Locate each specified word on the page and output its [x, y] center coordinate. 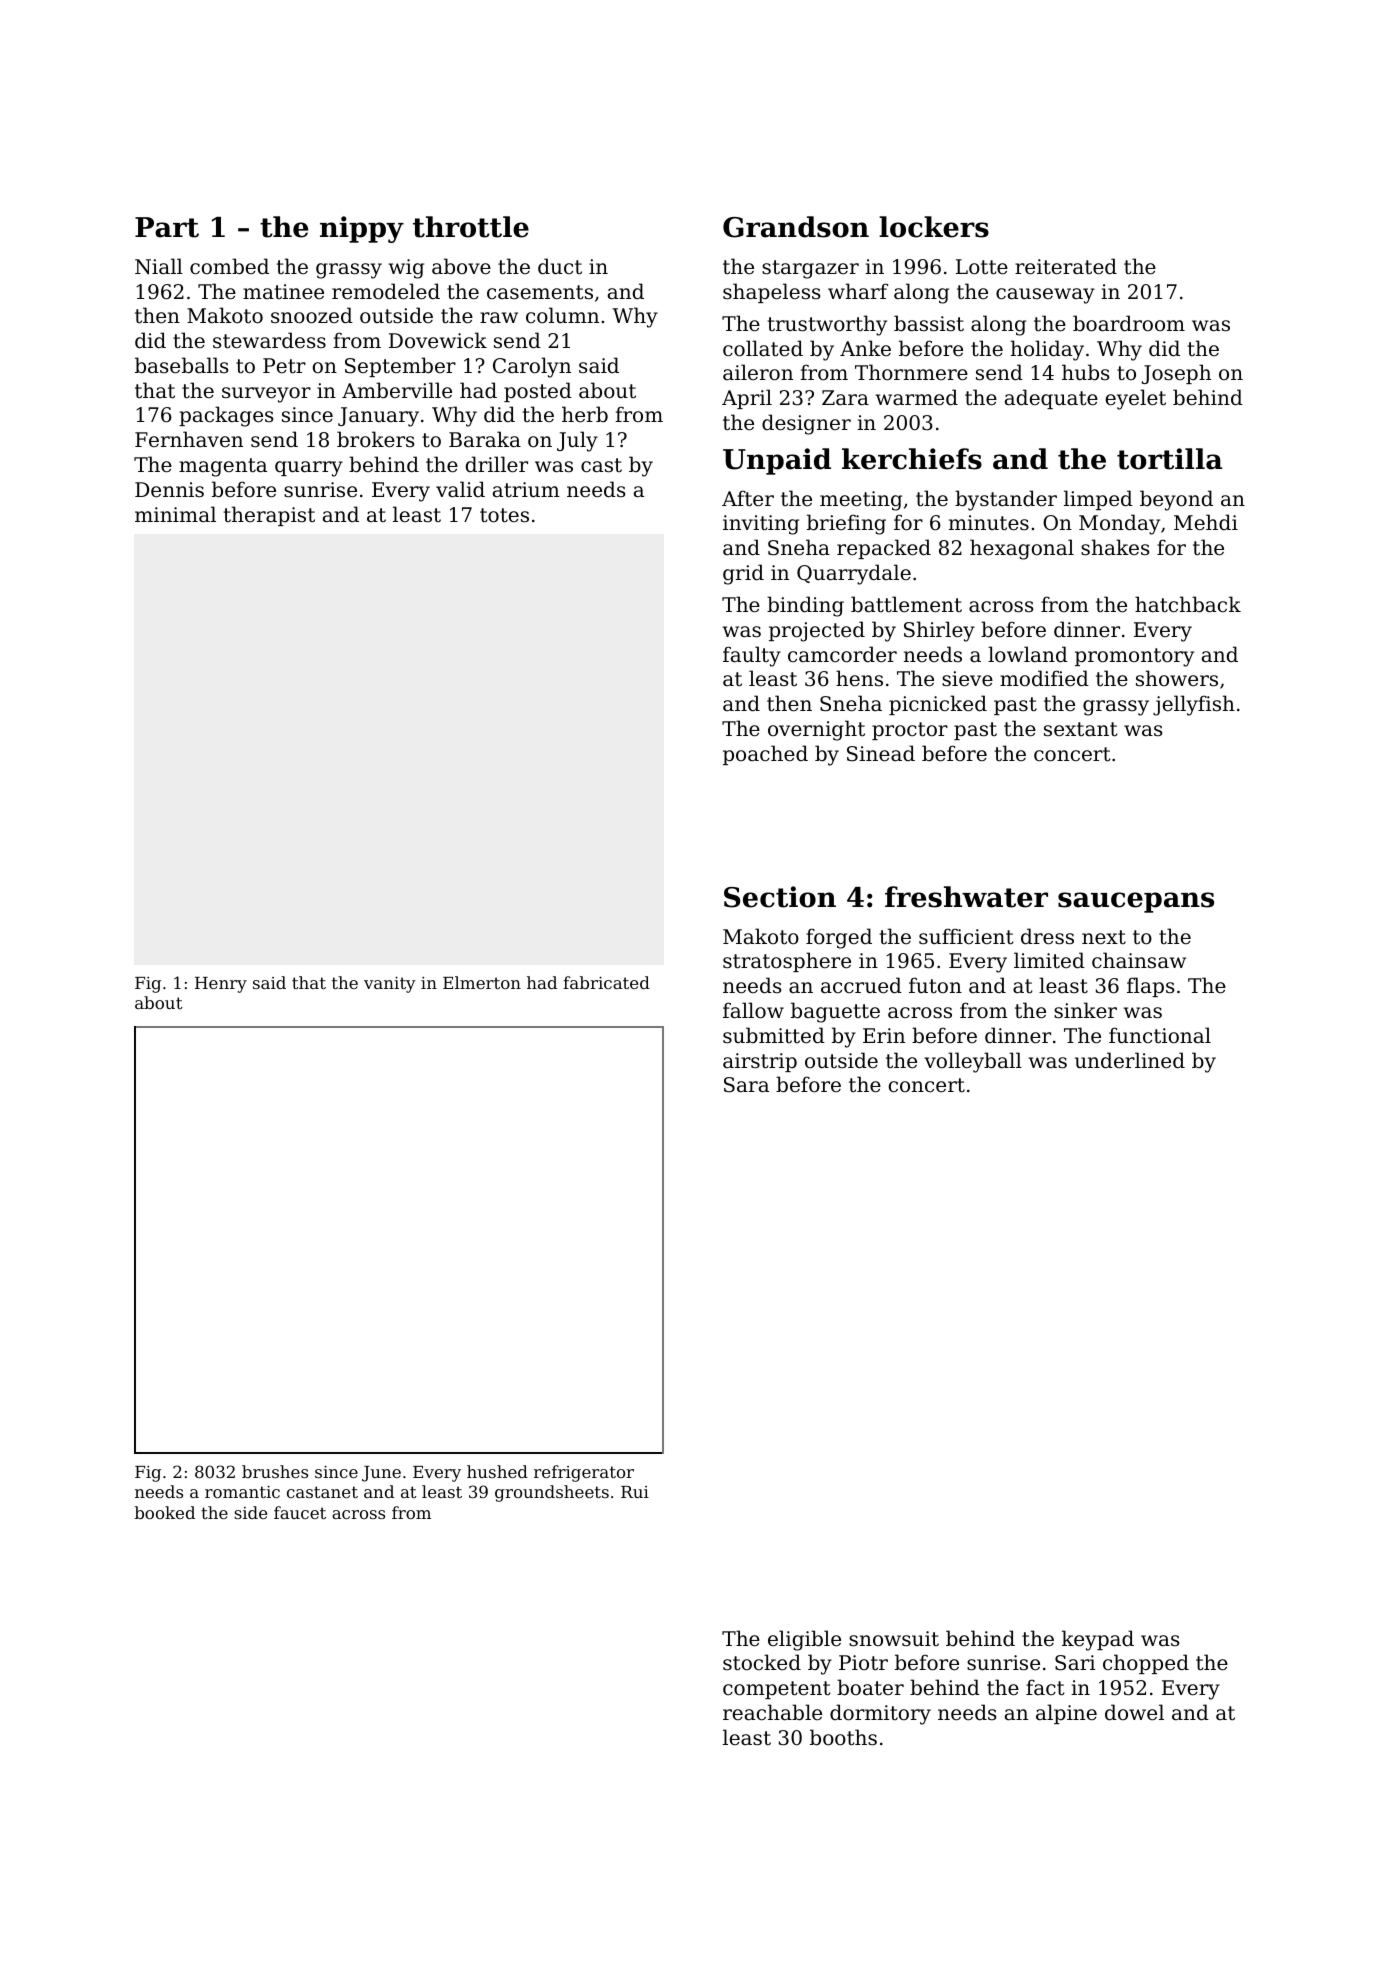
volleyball [973, 1062]
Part [167, 227]
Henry [221, 985]
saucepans [1136, 902]
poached [765, 755]
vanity [390, 984]
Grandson [796, 227]
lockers [934, 227]
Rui [635, 1492]
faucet [300, 1512]
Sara [746, 1085]
